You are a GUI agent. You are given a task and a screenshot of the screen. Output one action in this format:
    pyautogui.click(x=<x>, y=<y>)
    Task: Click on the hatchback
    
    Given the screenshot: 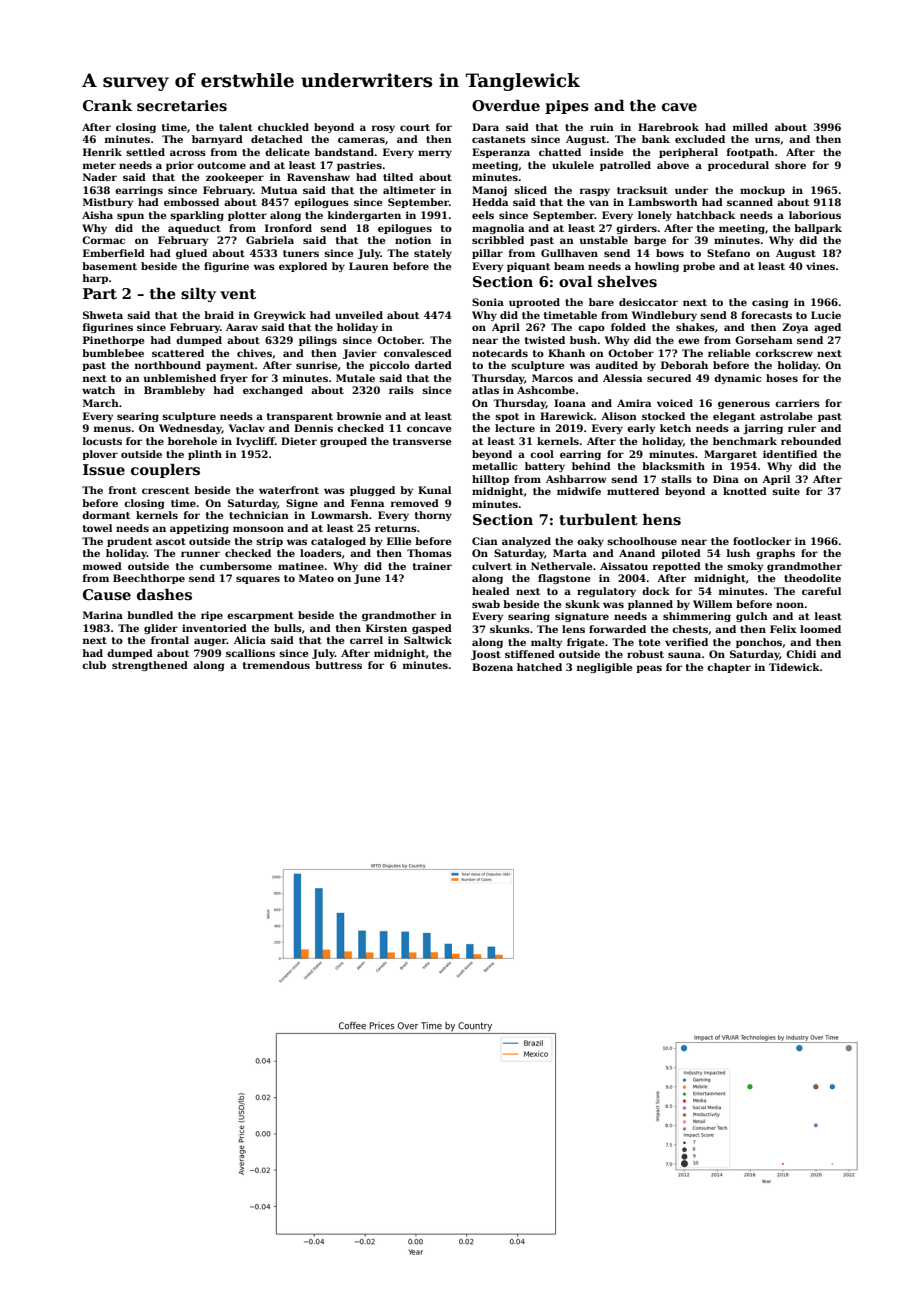 What is the action you would take?
    pyautogui.click(x=705, y=215)
